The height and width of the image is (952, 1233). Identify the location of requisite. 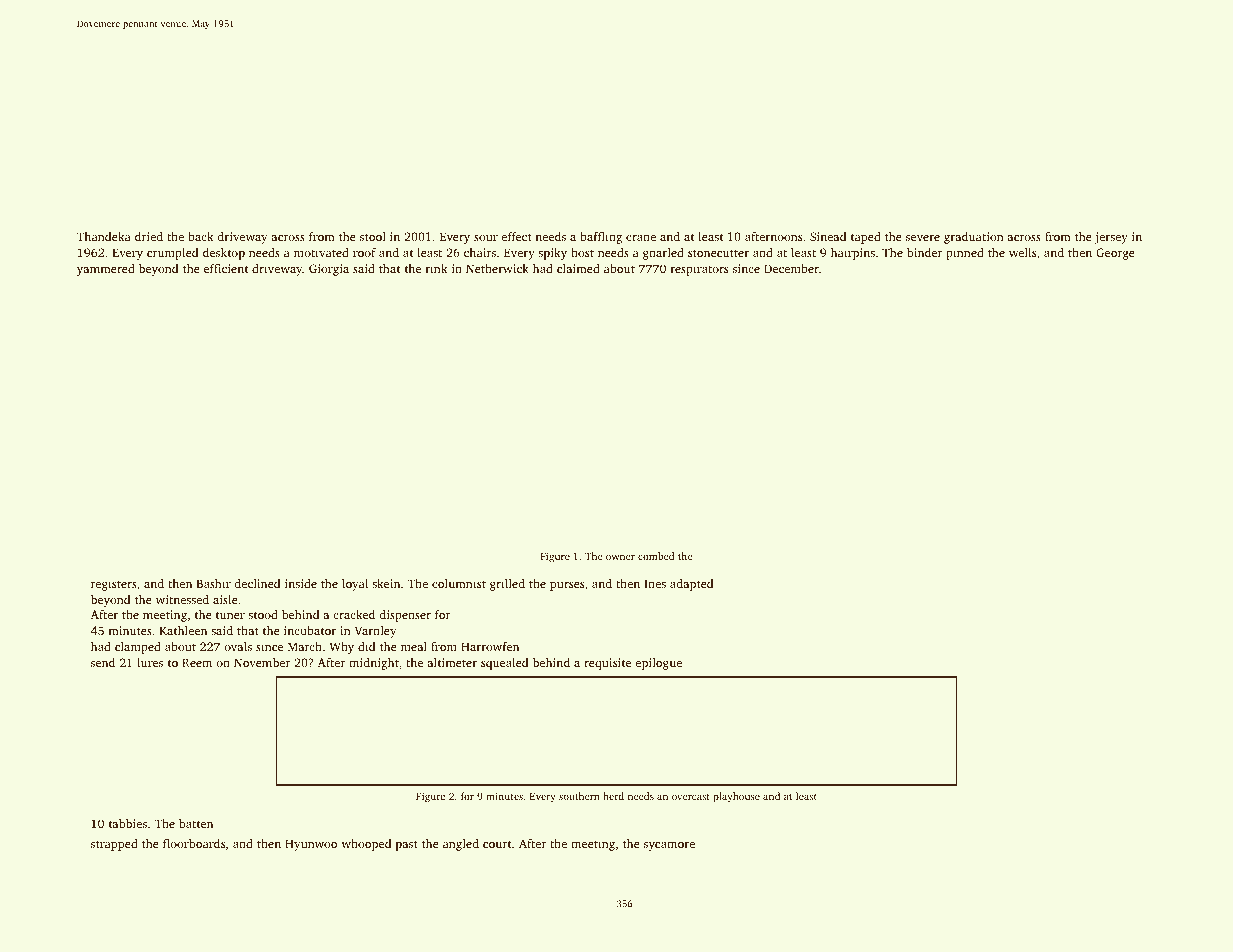
(607, 664).
